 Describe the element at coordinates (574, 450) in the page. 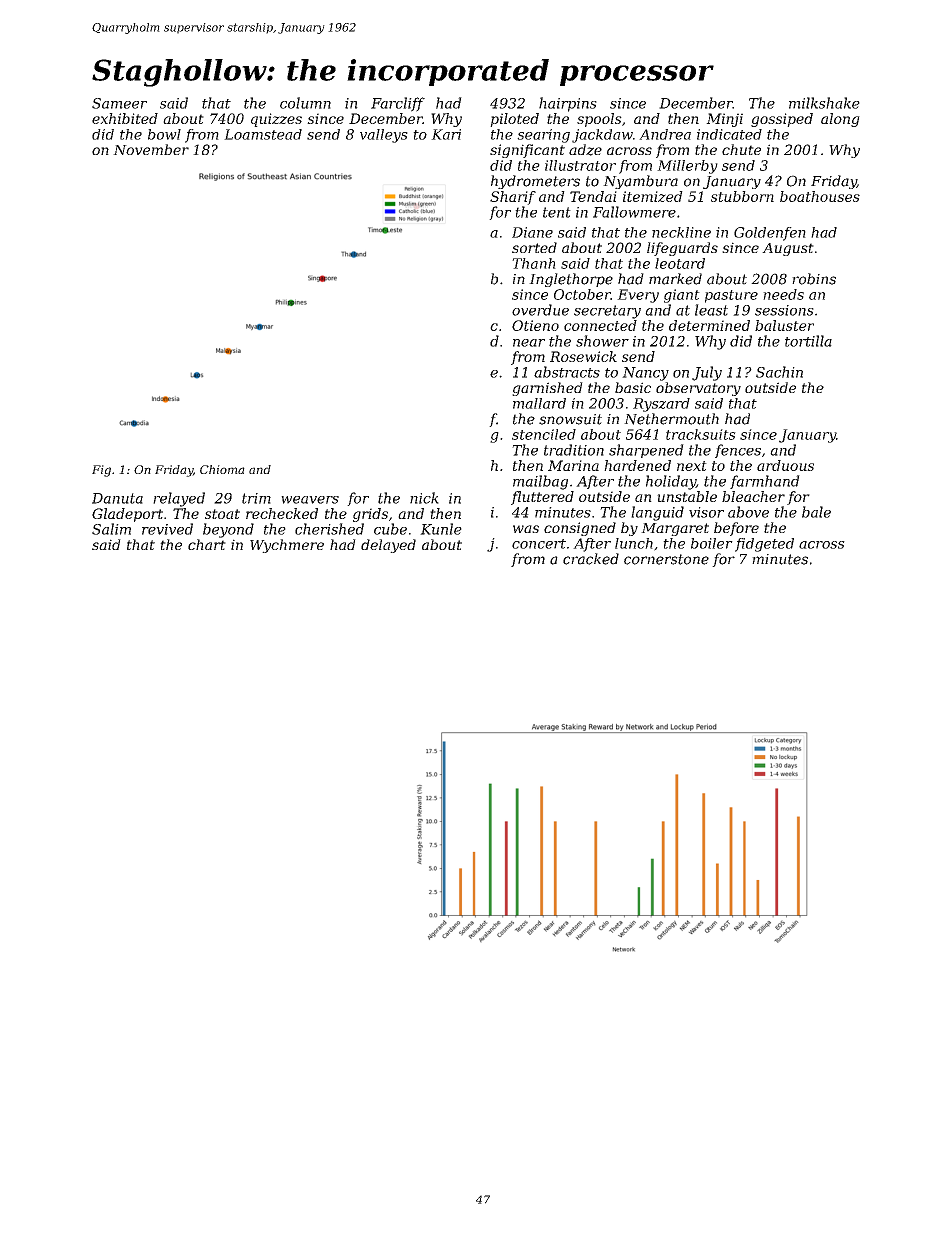

I see `tradition` at that location.
